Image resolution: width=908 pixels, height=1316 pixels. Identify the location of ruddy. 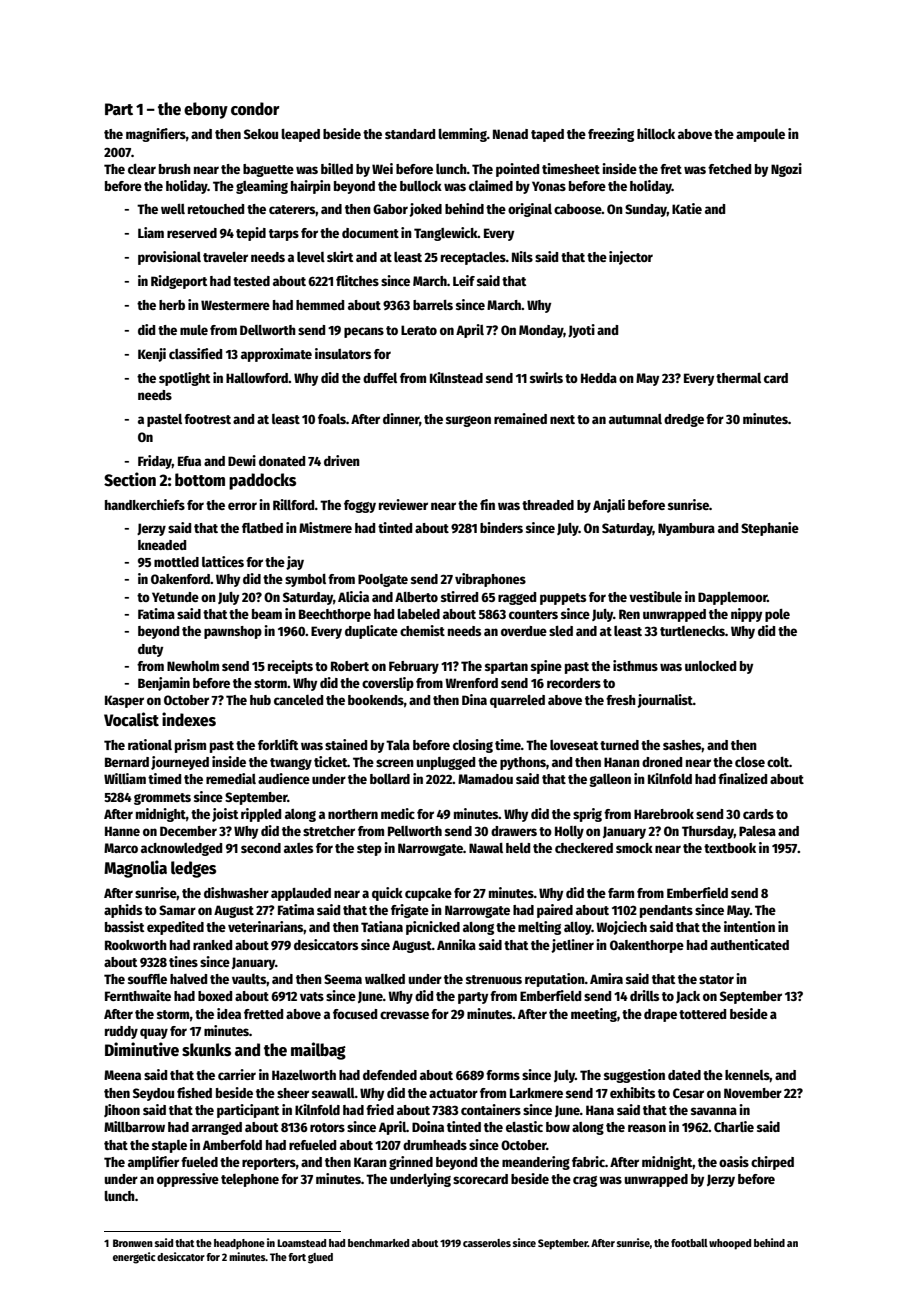
(121, 1032).
